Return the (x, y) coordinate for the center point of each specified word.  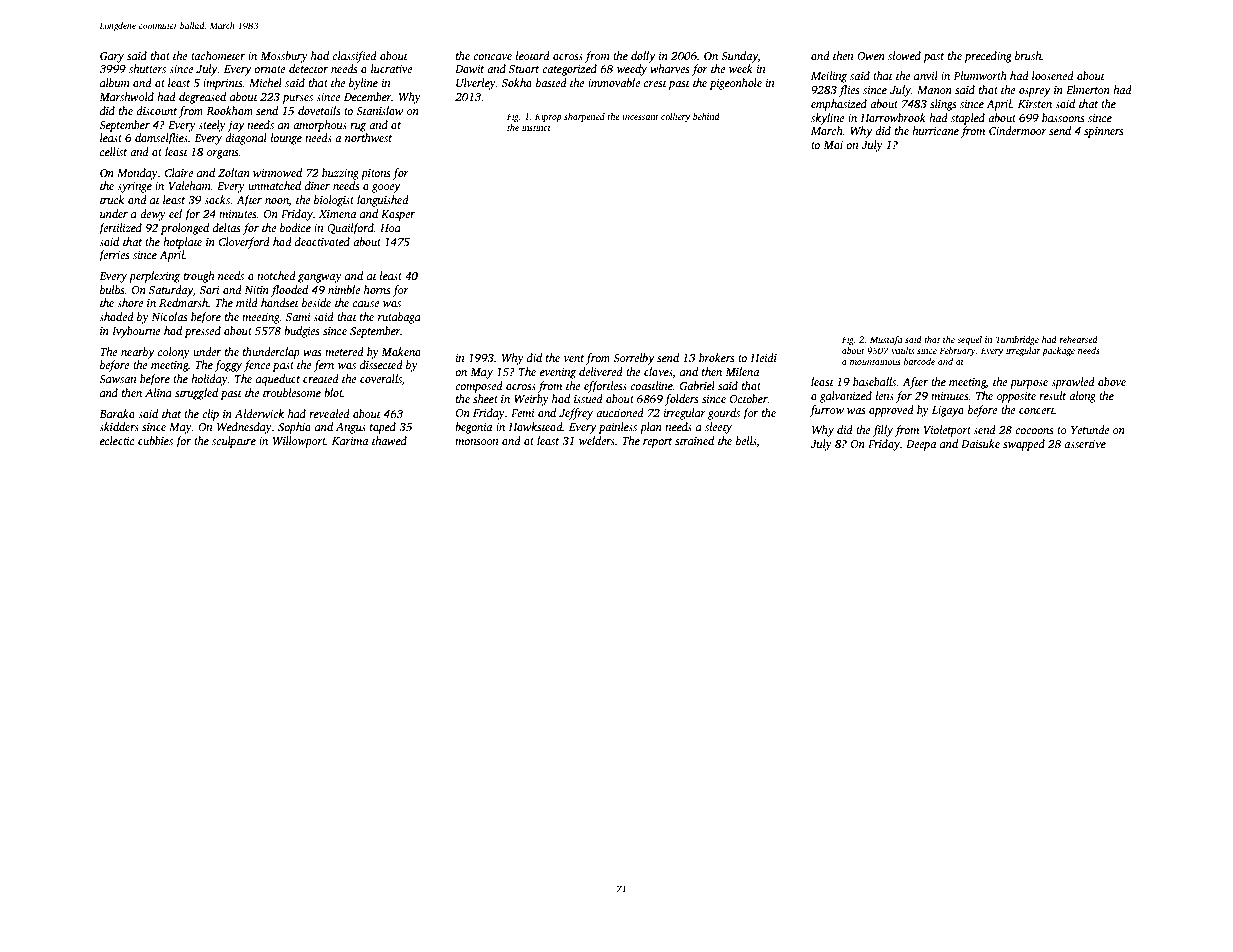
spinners (1104, 132)
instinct (536, 127)
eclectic (117, 440)
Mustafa (886, 340)
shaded (116, 316)
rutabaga (399, 318)
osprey (1035, 92)
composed (479, 387)
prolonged (185, 229)
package (1058, 351)
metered (344, 351)
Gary (112, 57)
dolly (643, 57)
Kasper (398, 215)
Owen (871, 56)
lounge (286, 139)
